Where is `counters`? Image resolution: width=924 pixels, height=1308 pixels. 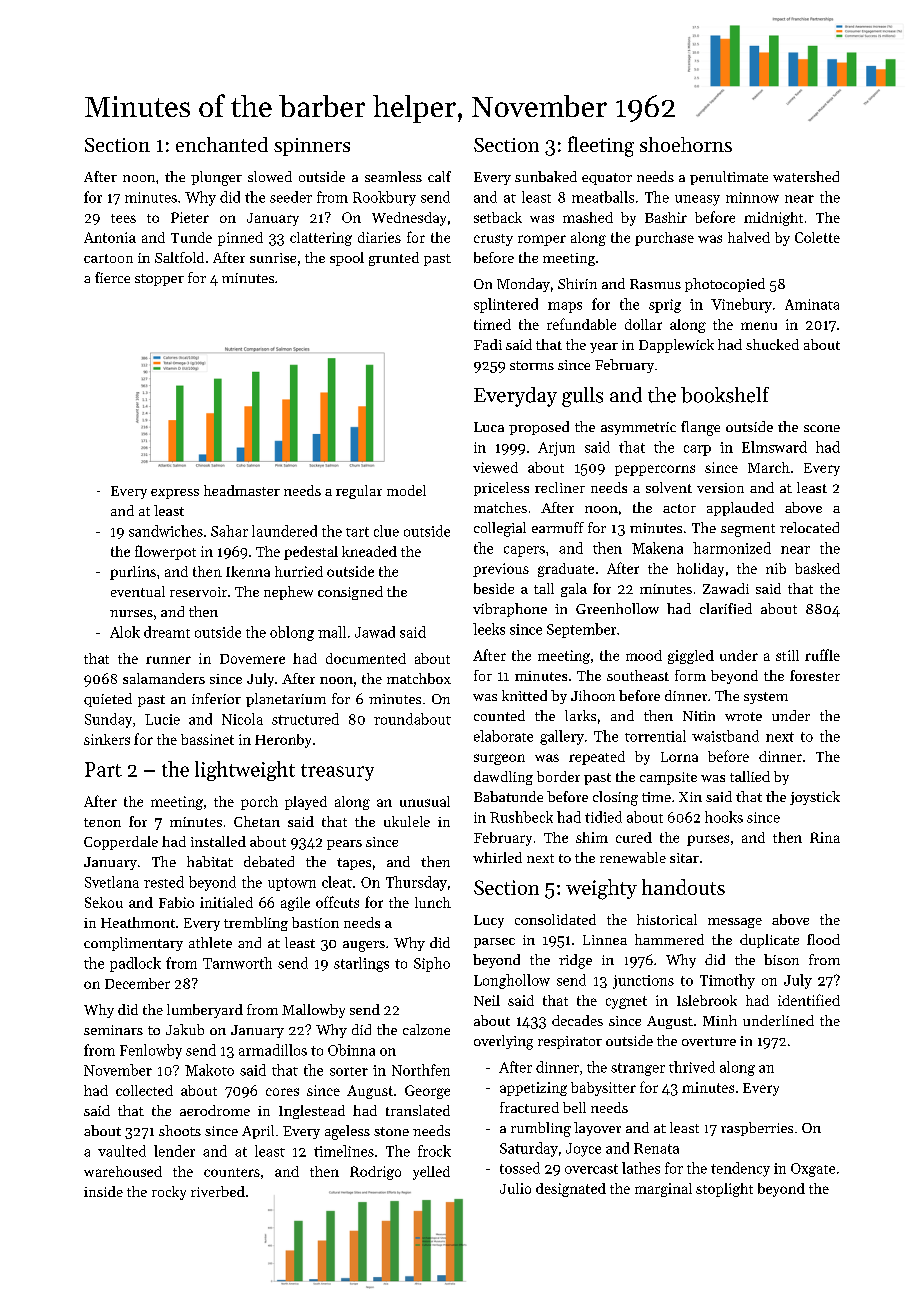
counters is located at coordinates (232, 1172).
